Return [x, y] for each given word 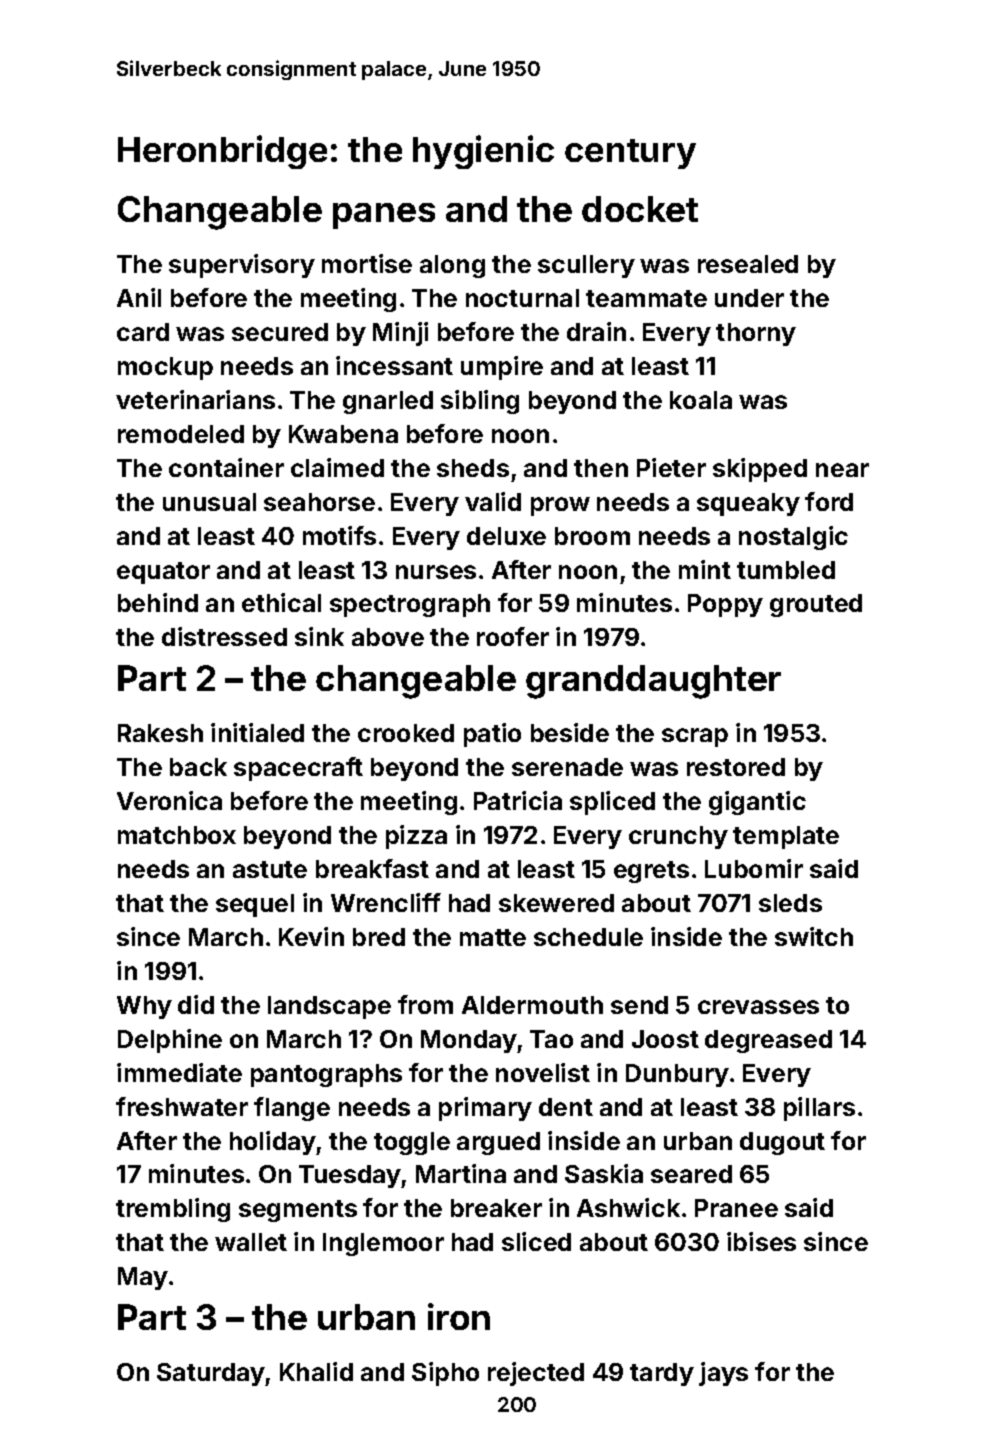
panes [384, 216]
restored [736, 767]
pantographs [326, 1075]
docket [640, 209]
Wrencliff [386, 902]
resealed [748, 264]
